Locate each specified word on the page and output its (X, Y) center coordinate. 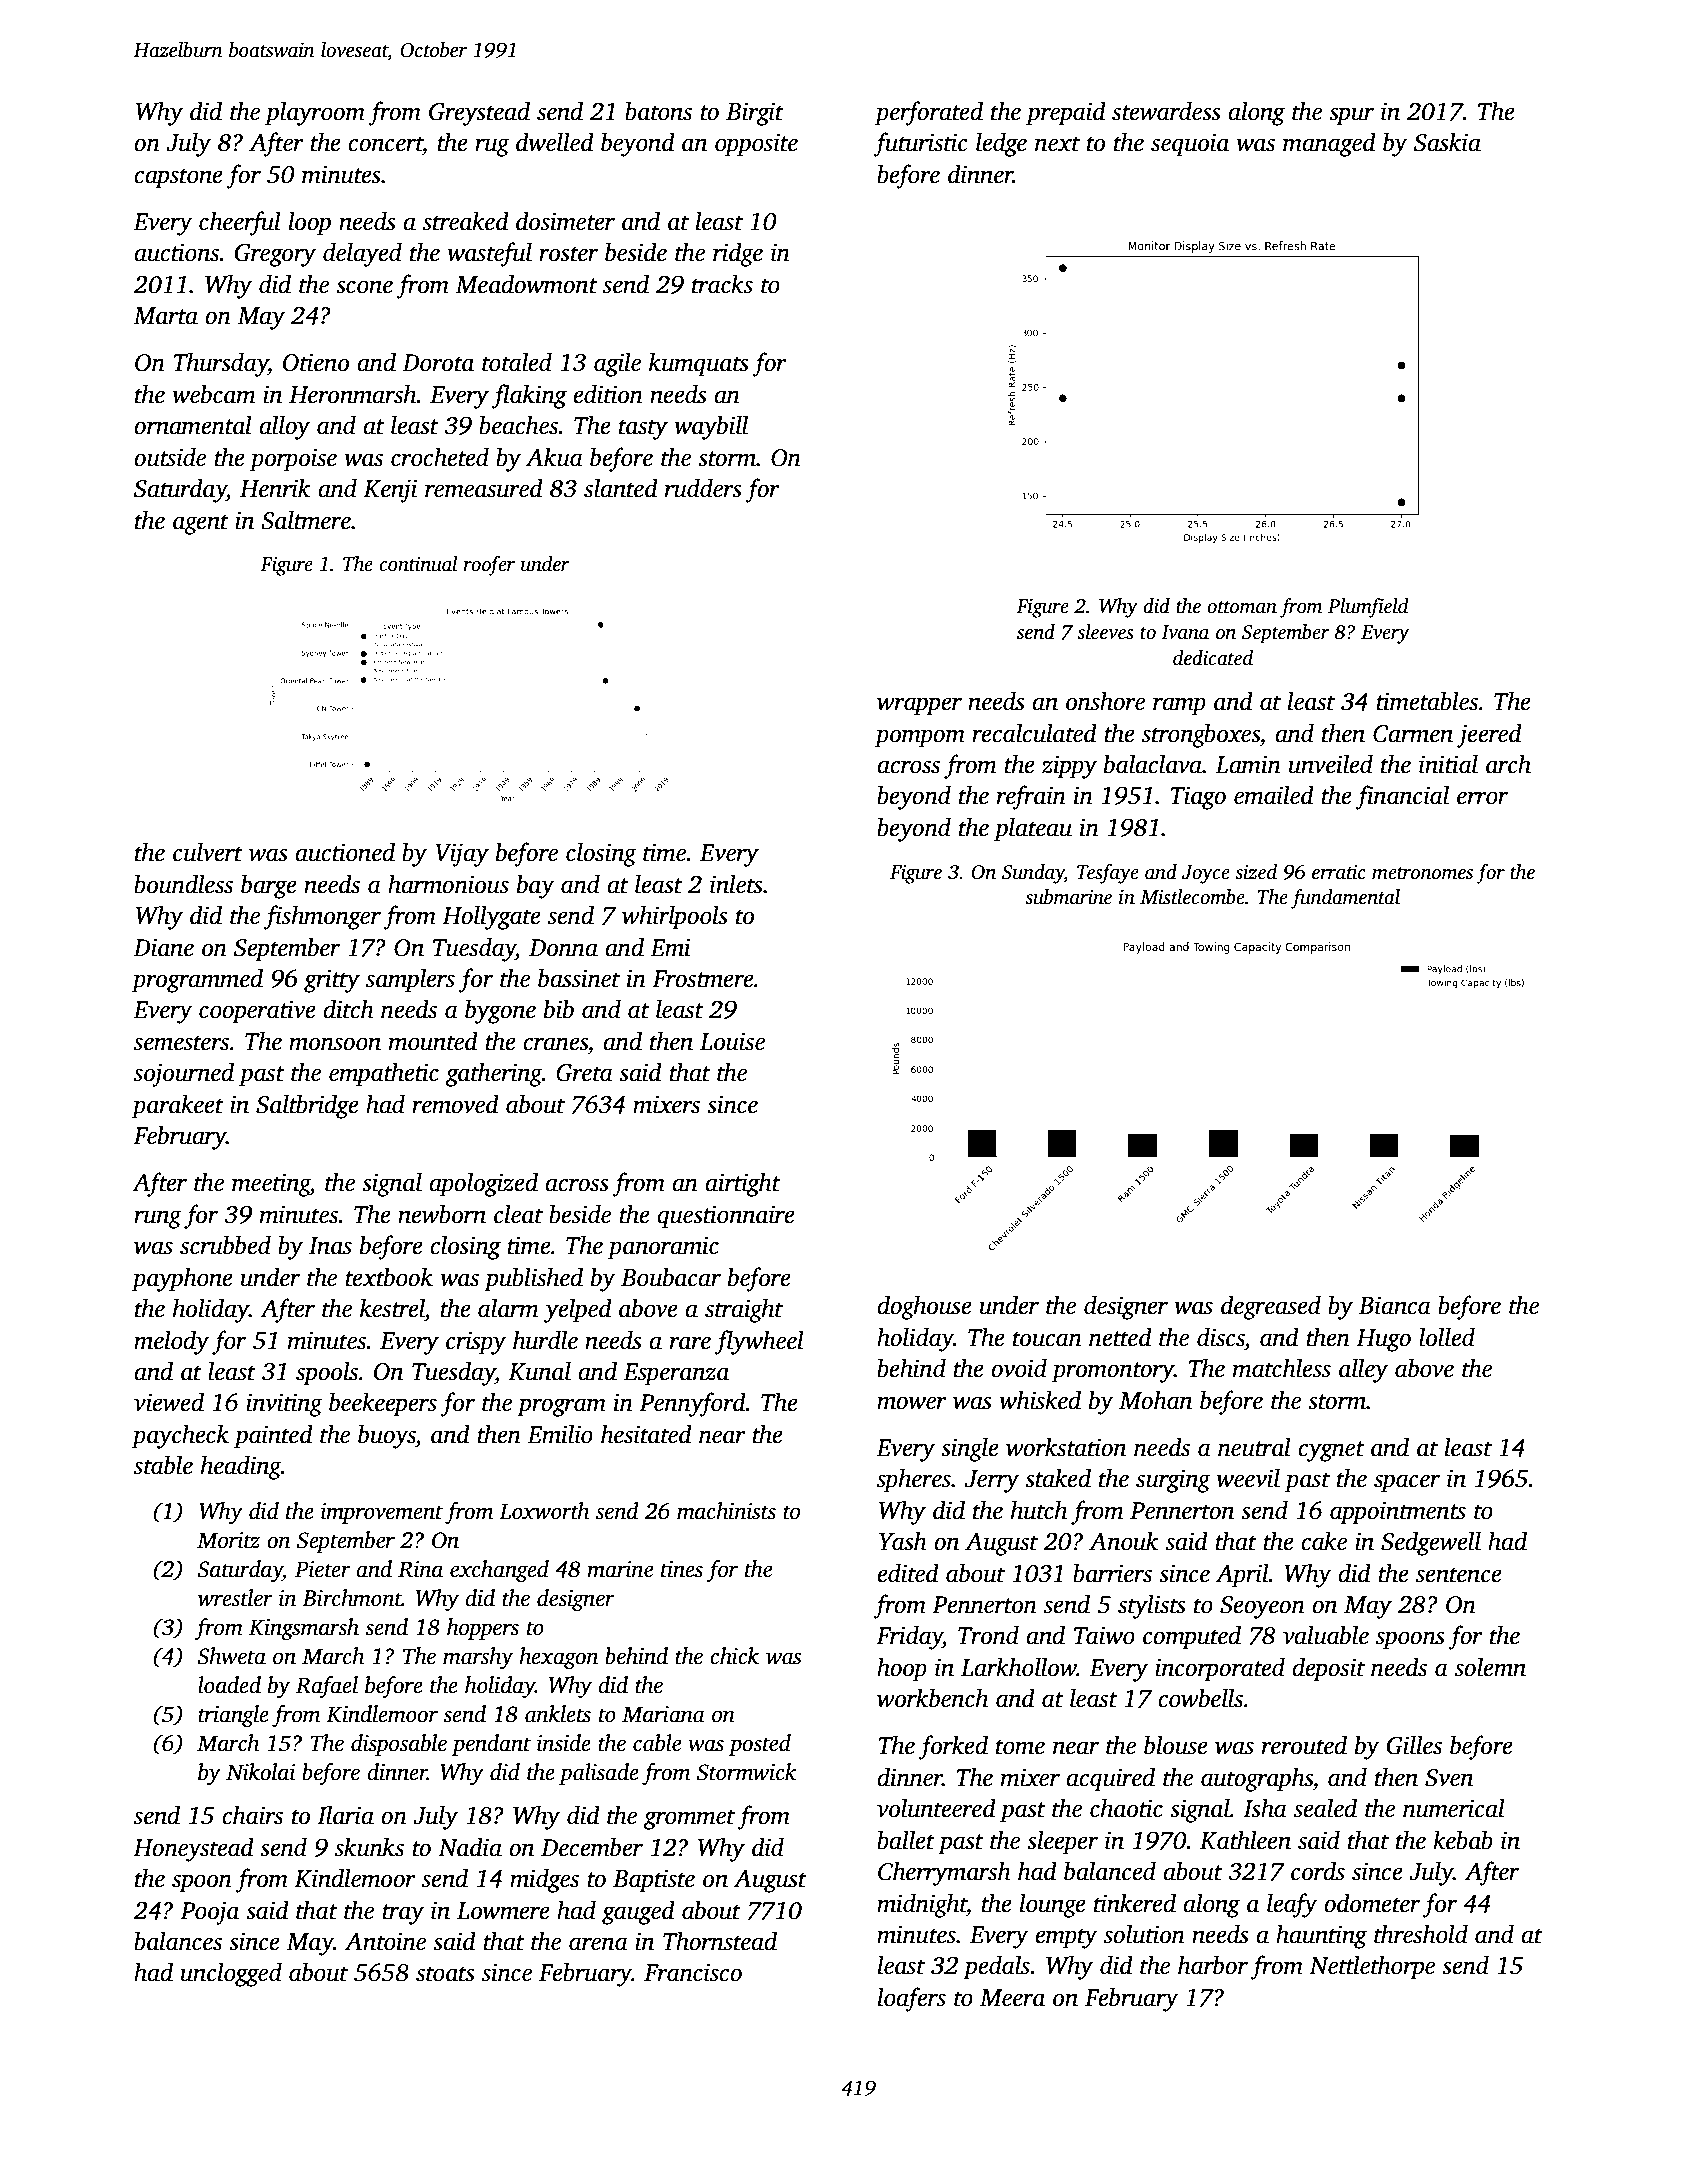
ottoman (1242, 607)
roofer (489, 566)
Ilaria (345, 1815)
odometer (1372, 1903)
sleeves (1105, 632)
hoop (902, 1669)
